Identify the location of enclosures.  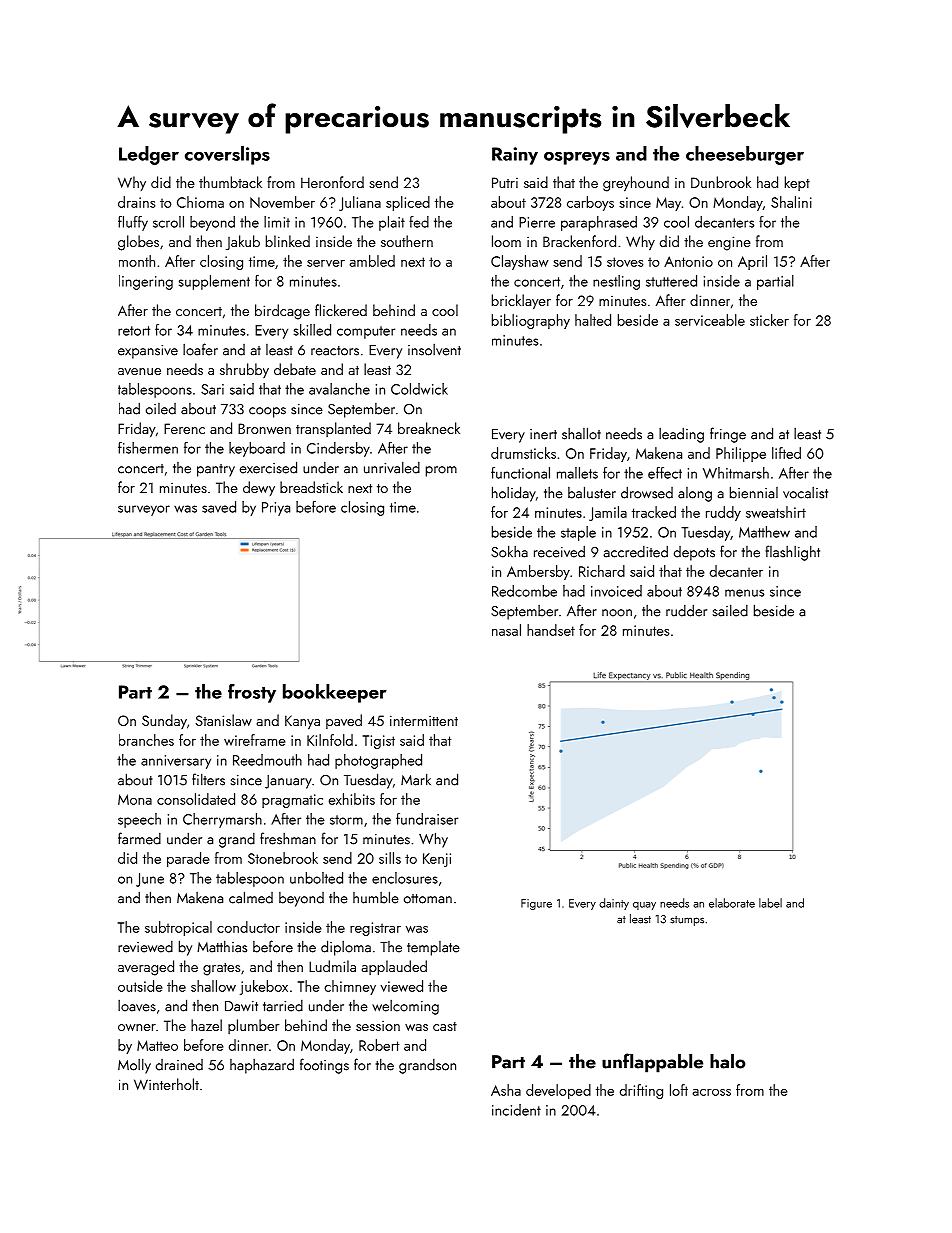
(405, 878).
